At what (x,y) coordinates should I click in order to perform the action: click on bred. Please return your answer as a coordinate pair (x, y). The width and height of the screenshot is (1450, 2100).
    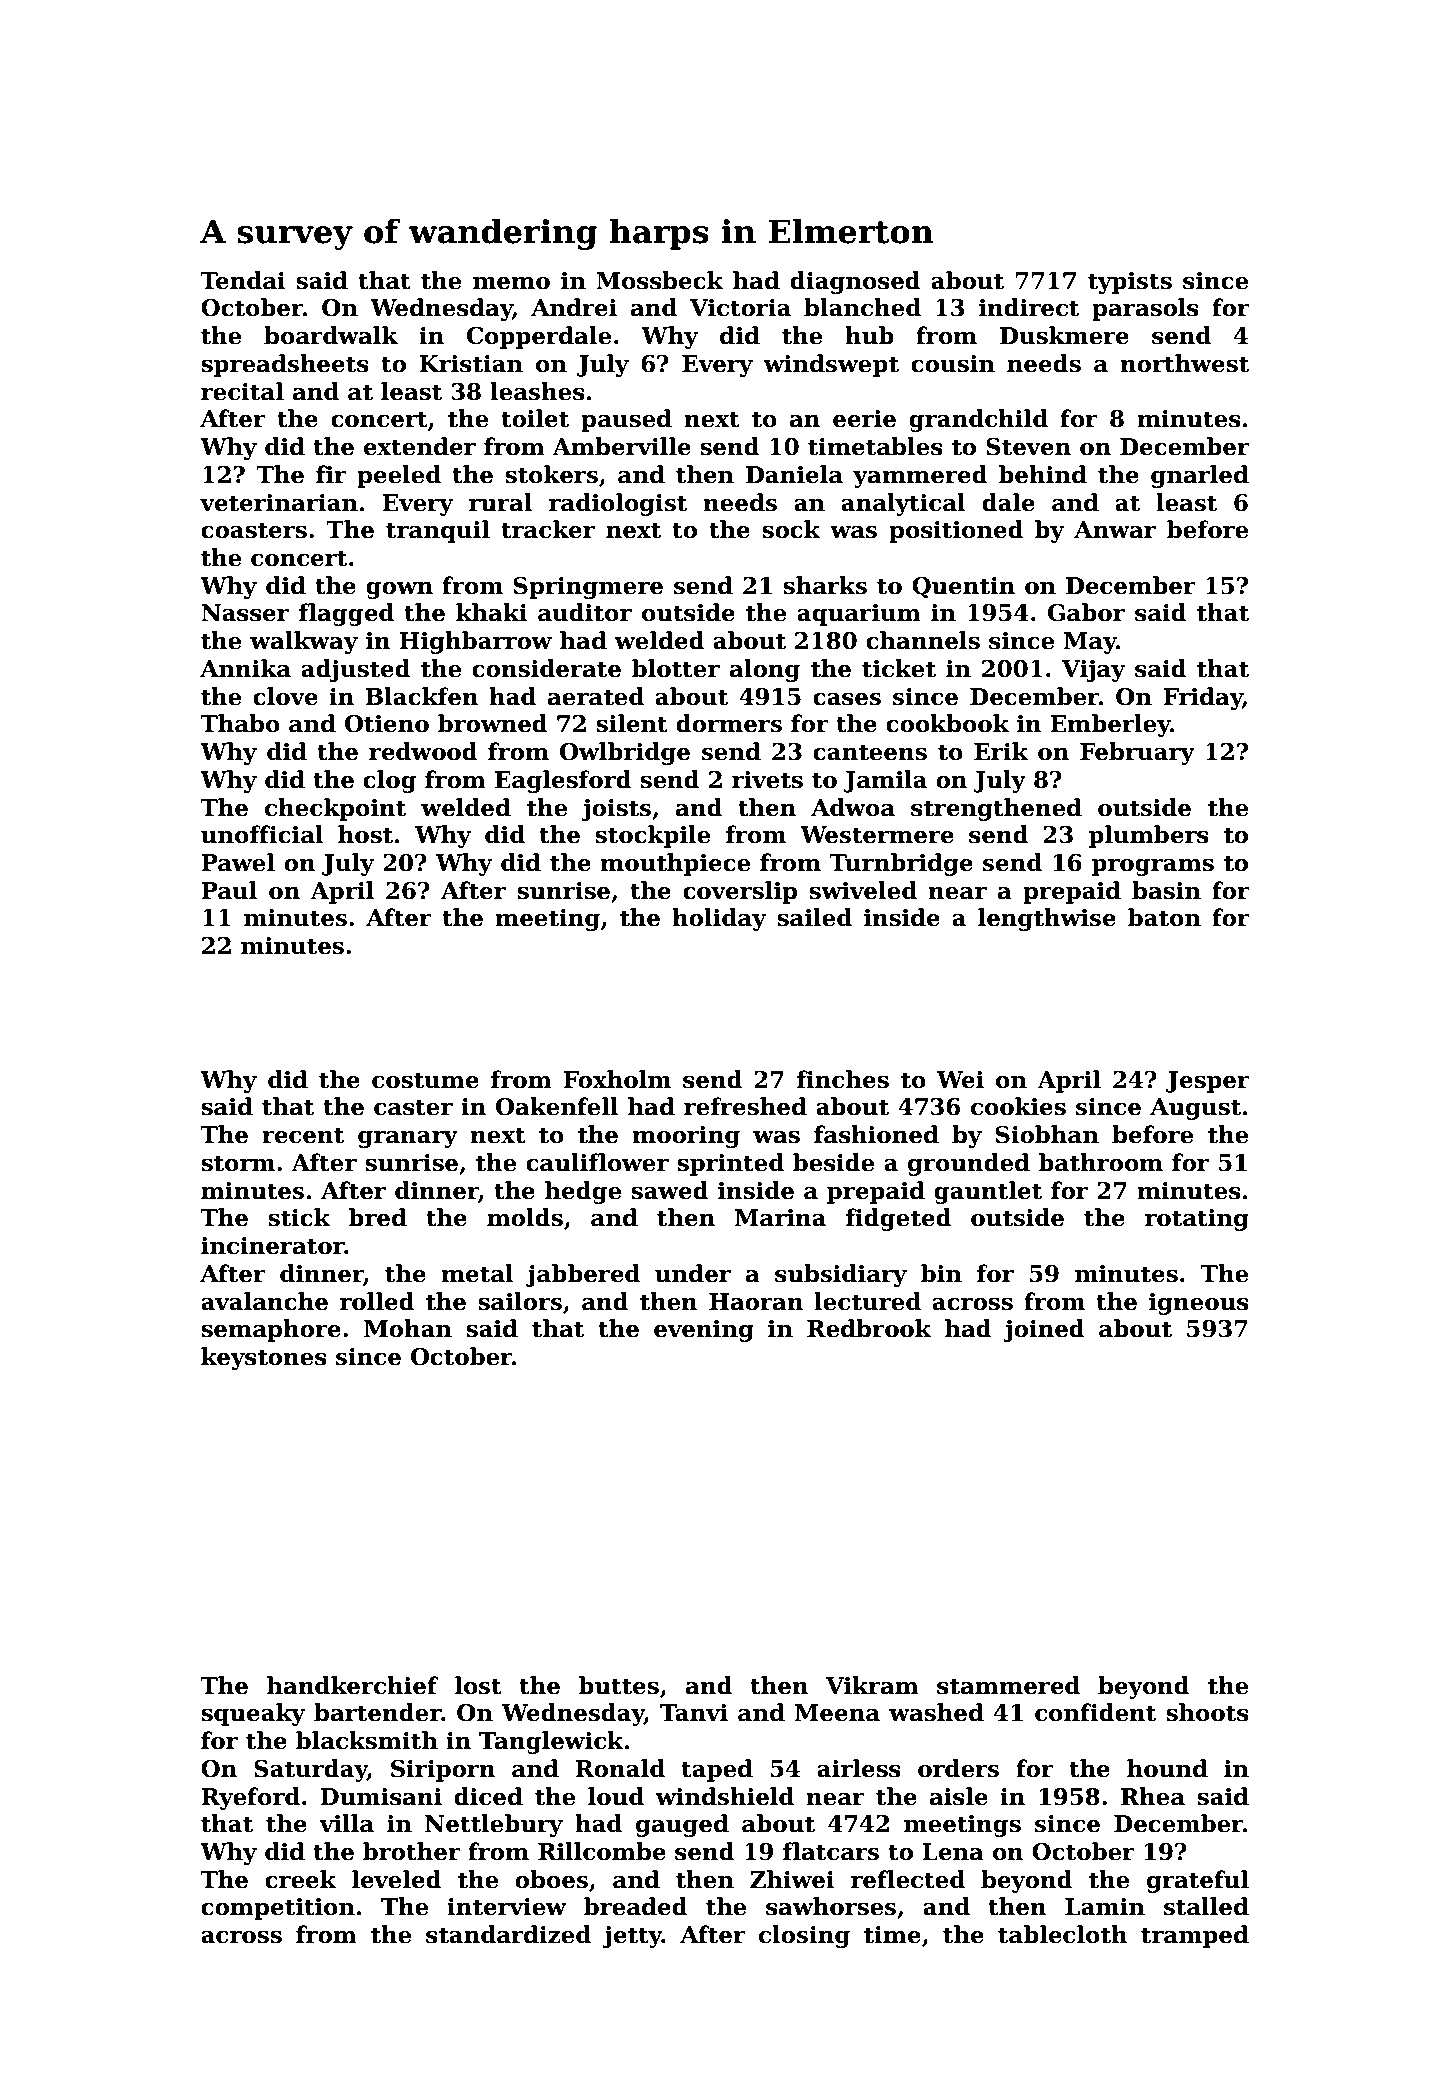
    Looking at the image, I should click on (378, 1217).
